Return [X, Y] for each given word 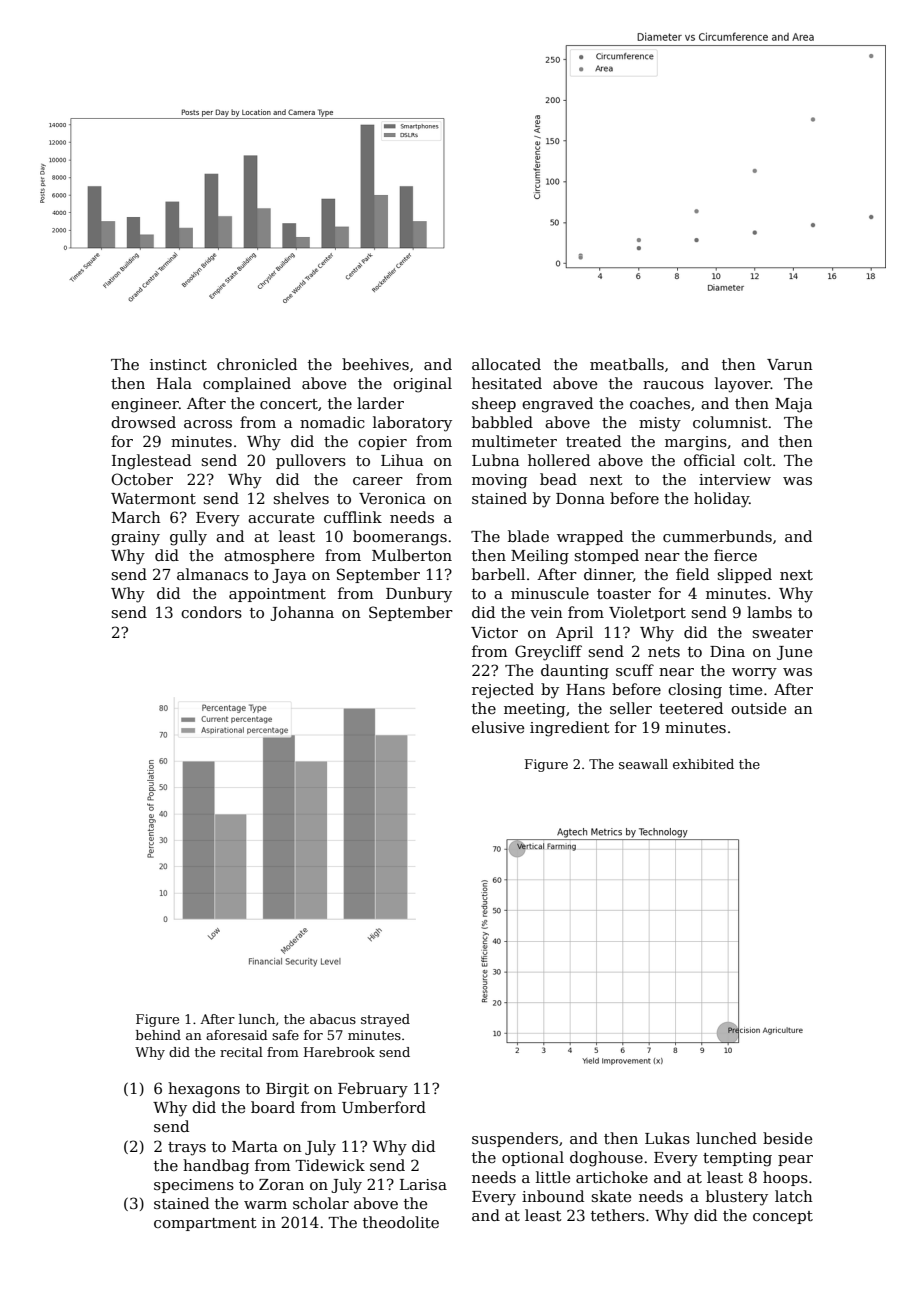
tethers [618, 1215]
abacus [333, 1019]
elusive [498, 727]
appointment [277, 595]
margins [696, 443]
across [208, 424]
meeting [534, 710]
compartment [205, 1224]
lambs [769, 612]
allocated [506, 364]
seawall [643, 764]
